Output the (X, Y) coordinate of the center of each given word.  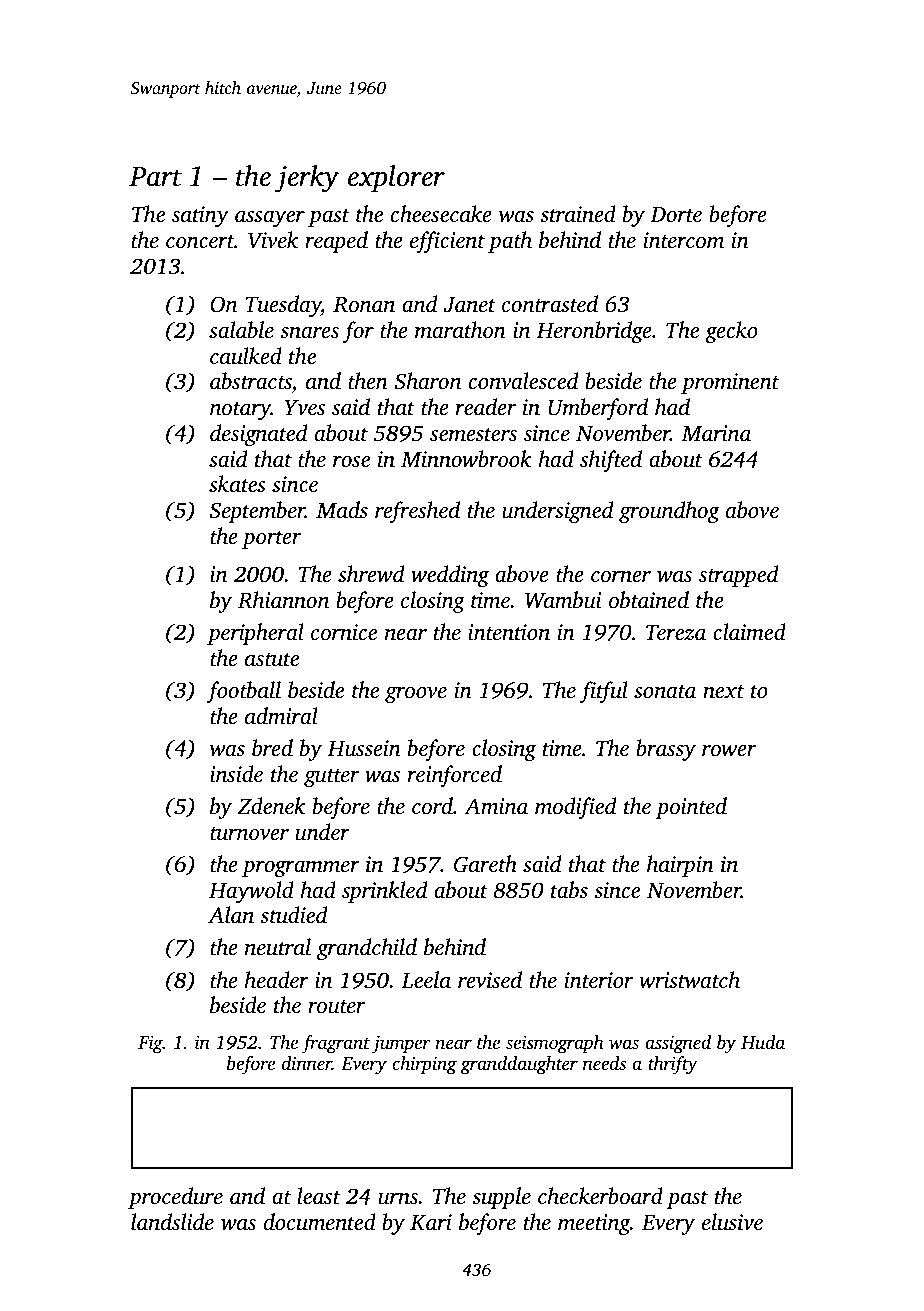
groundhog (669, 512)
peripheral (255, 634)
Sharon (427, 381)
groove (416, 695)
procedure (175, 1198)
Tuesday (283, 306)
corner (621, 577)
